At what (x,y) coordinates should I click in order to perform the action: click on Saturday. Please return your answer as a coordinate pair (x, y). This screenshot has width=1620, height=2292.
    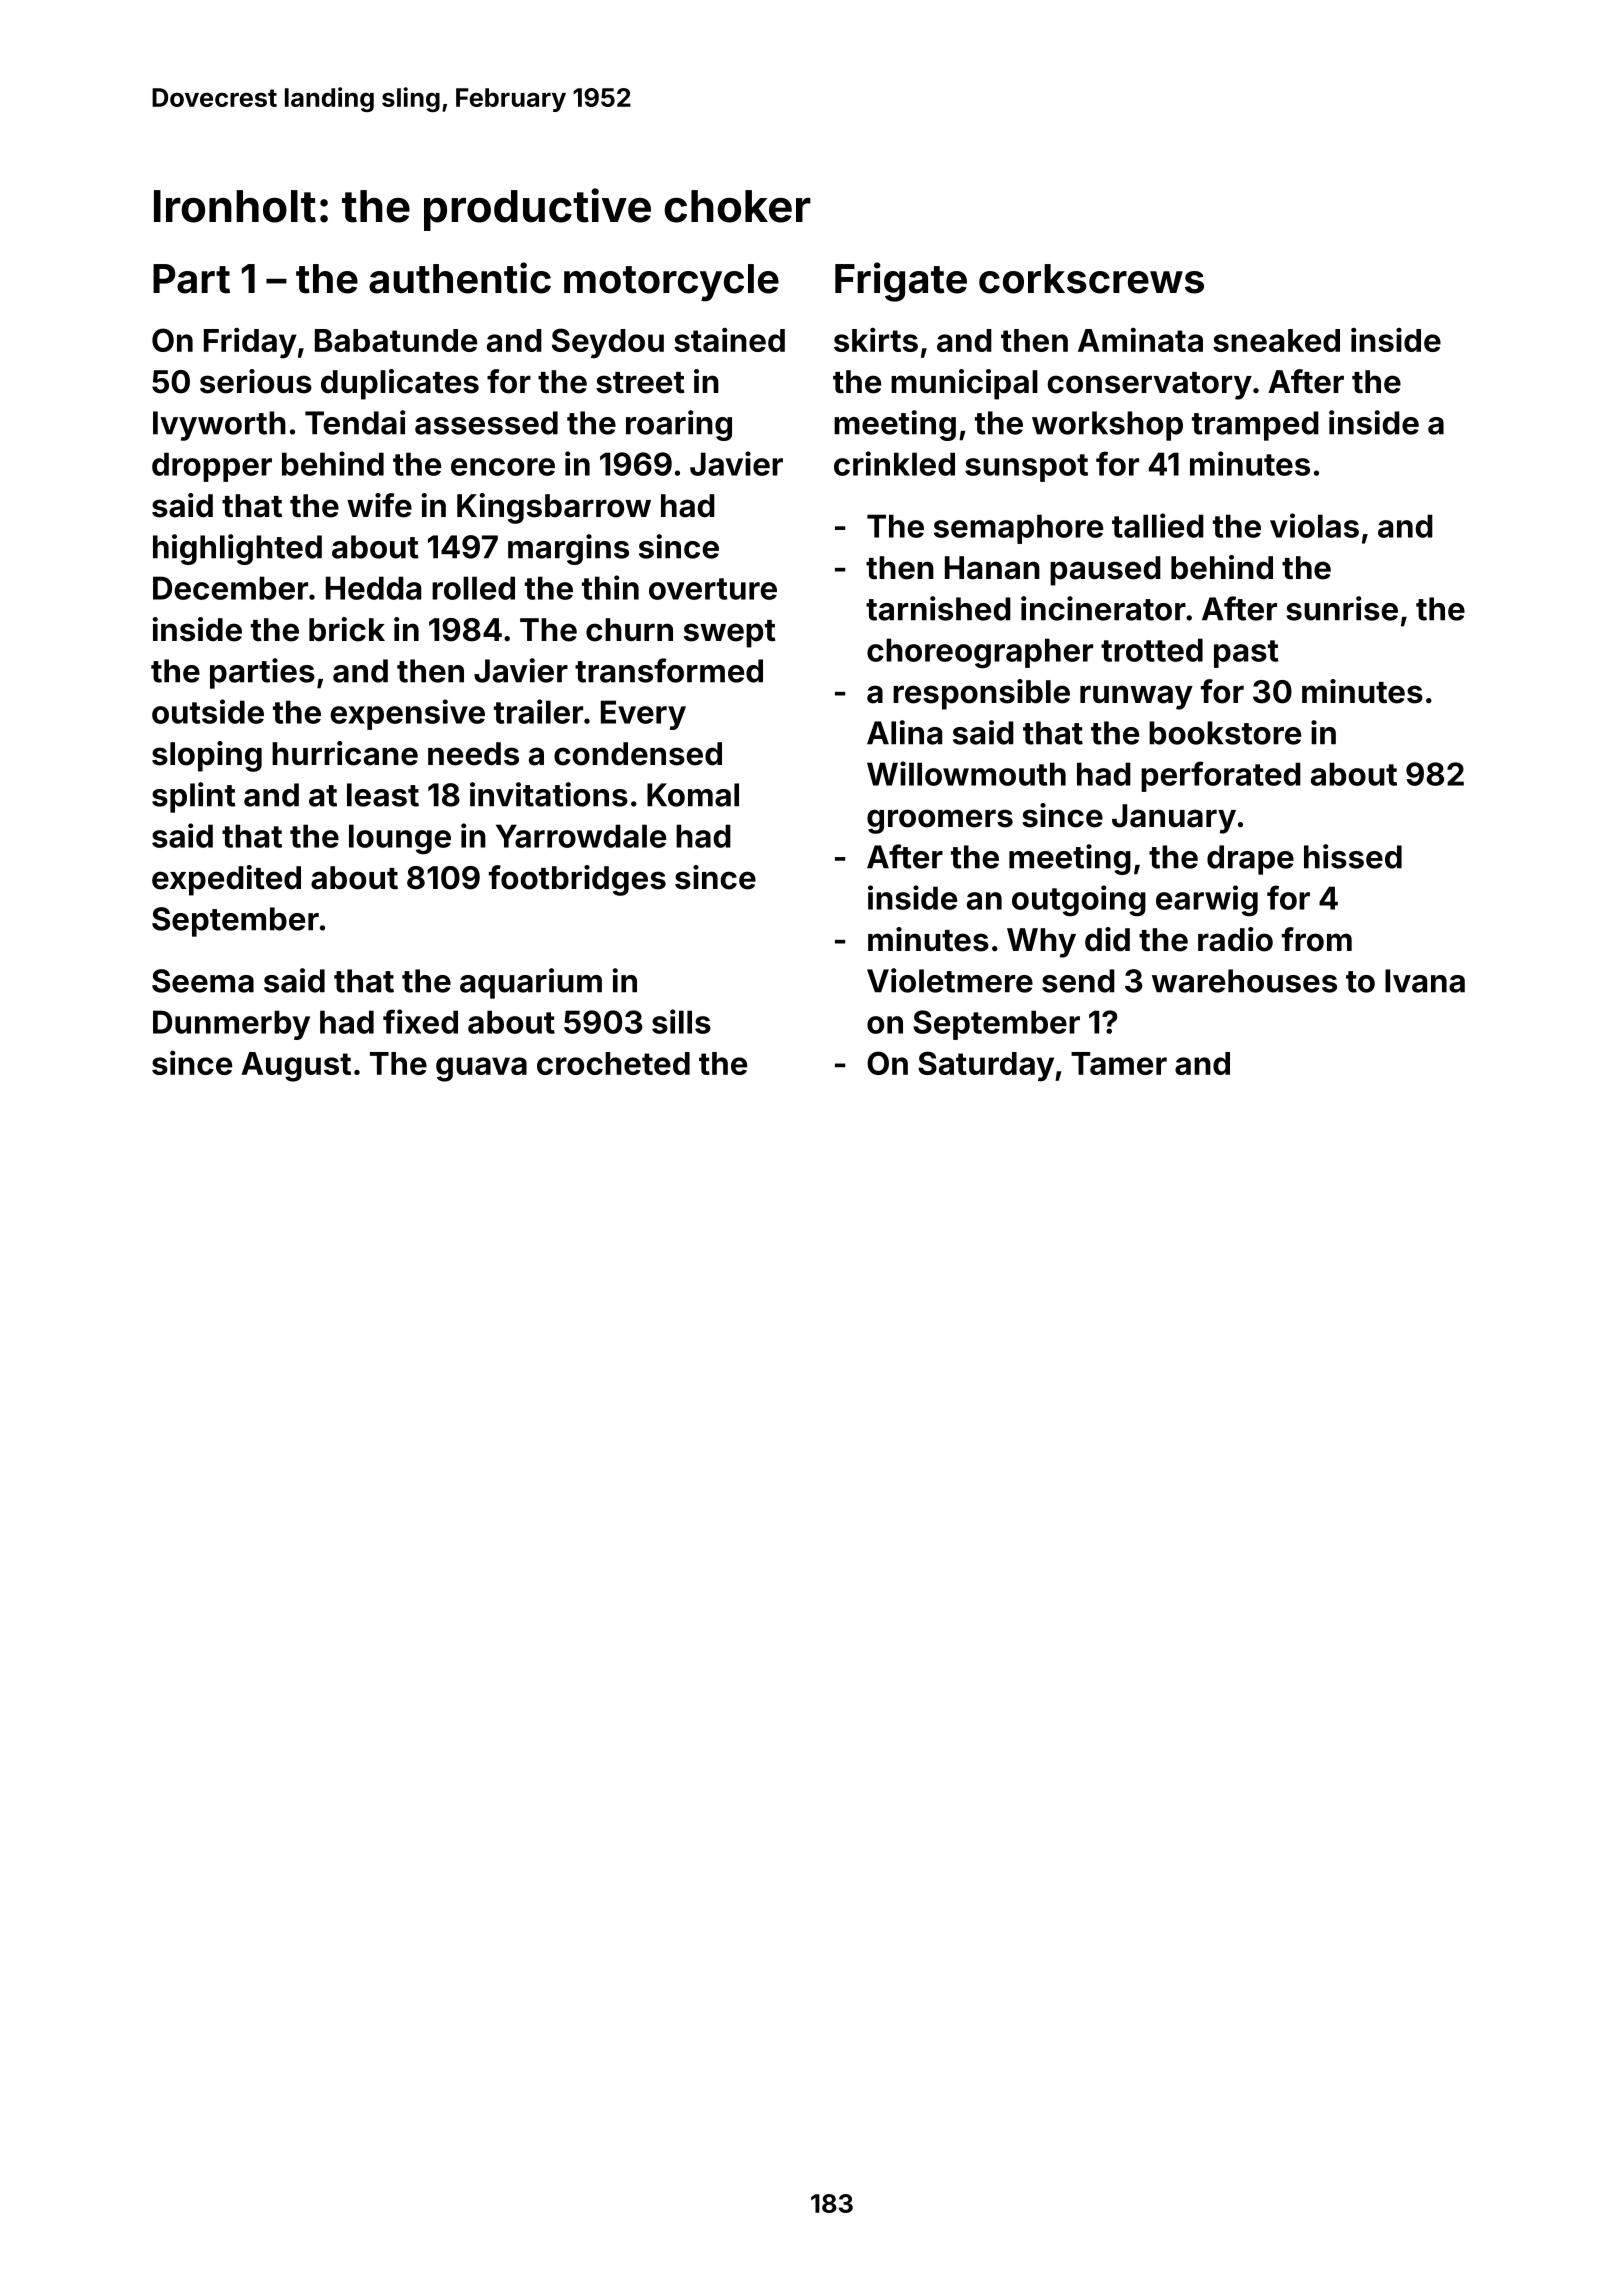
    Looking at the image, I should click on (986, 1066).
